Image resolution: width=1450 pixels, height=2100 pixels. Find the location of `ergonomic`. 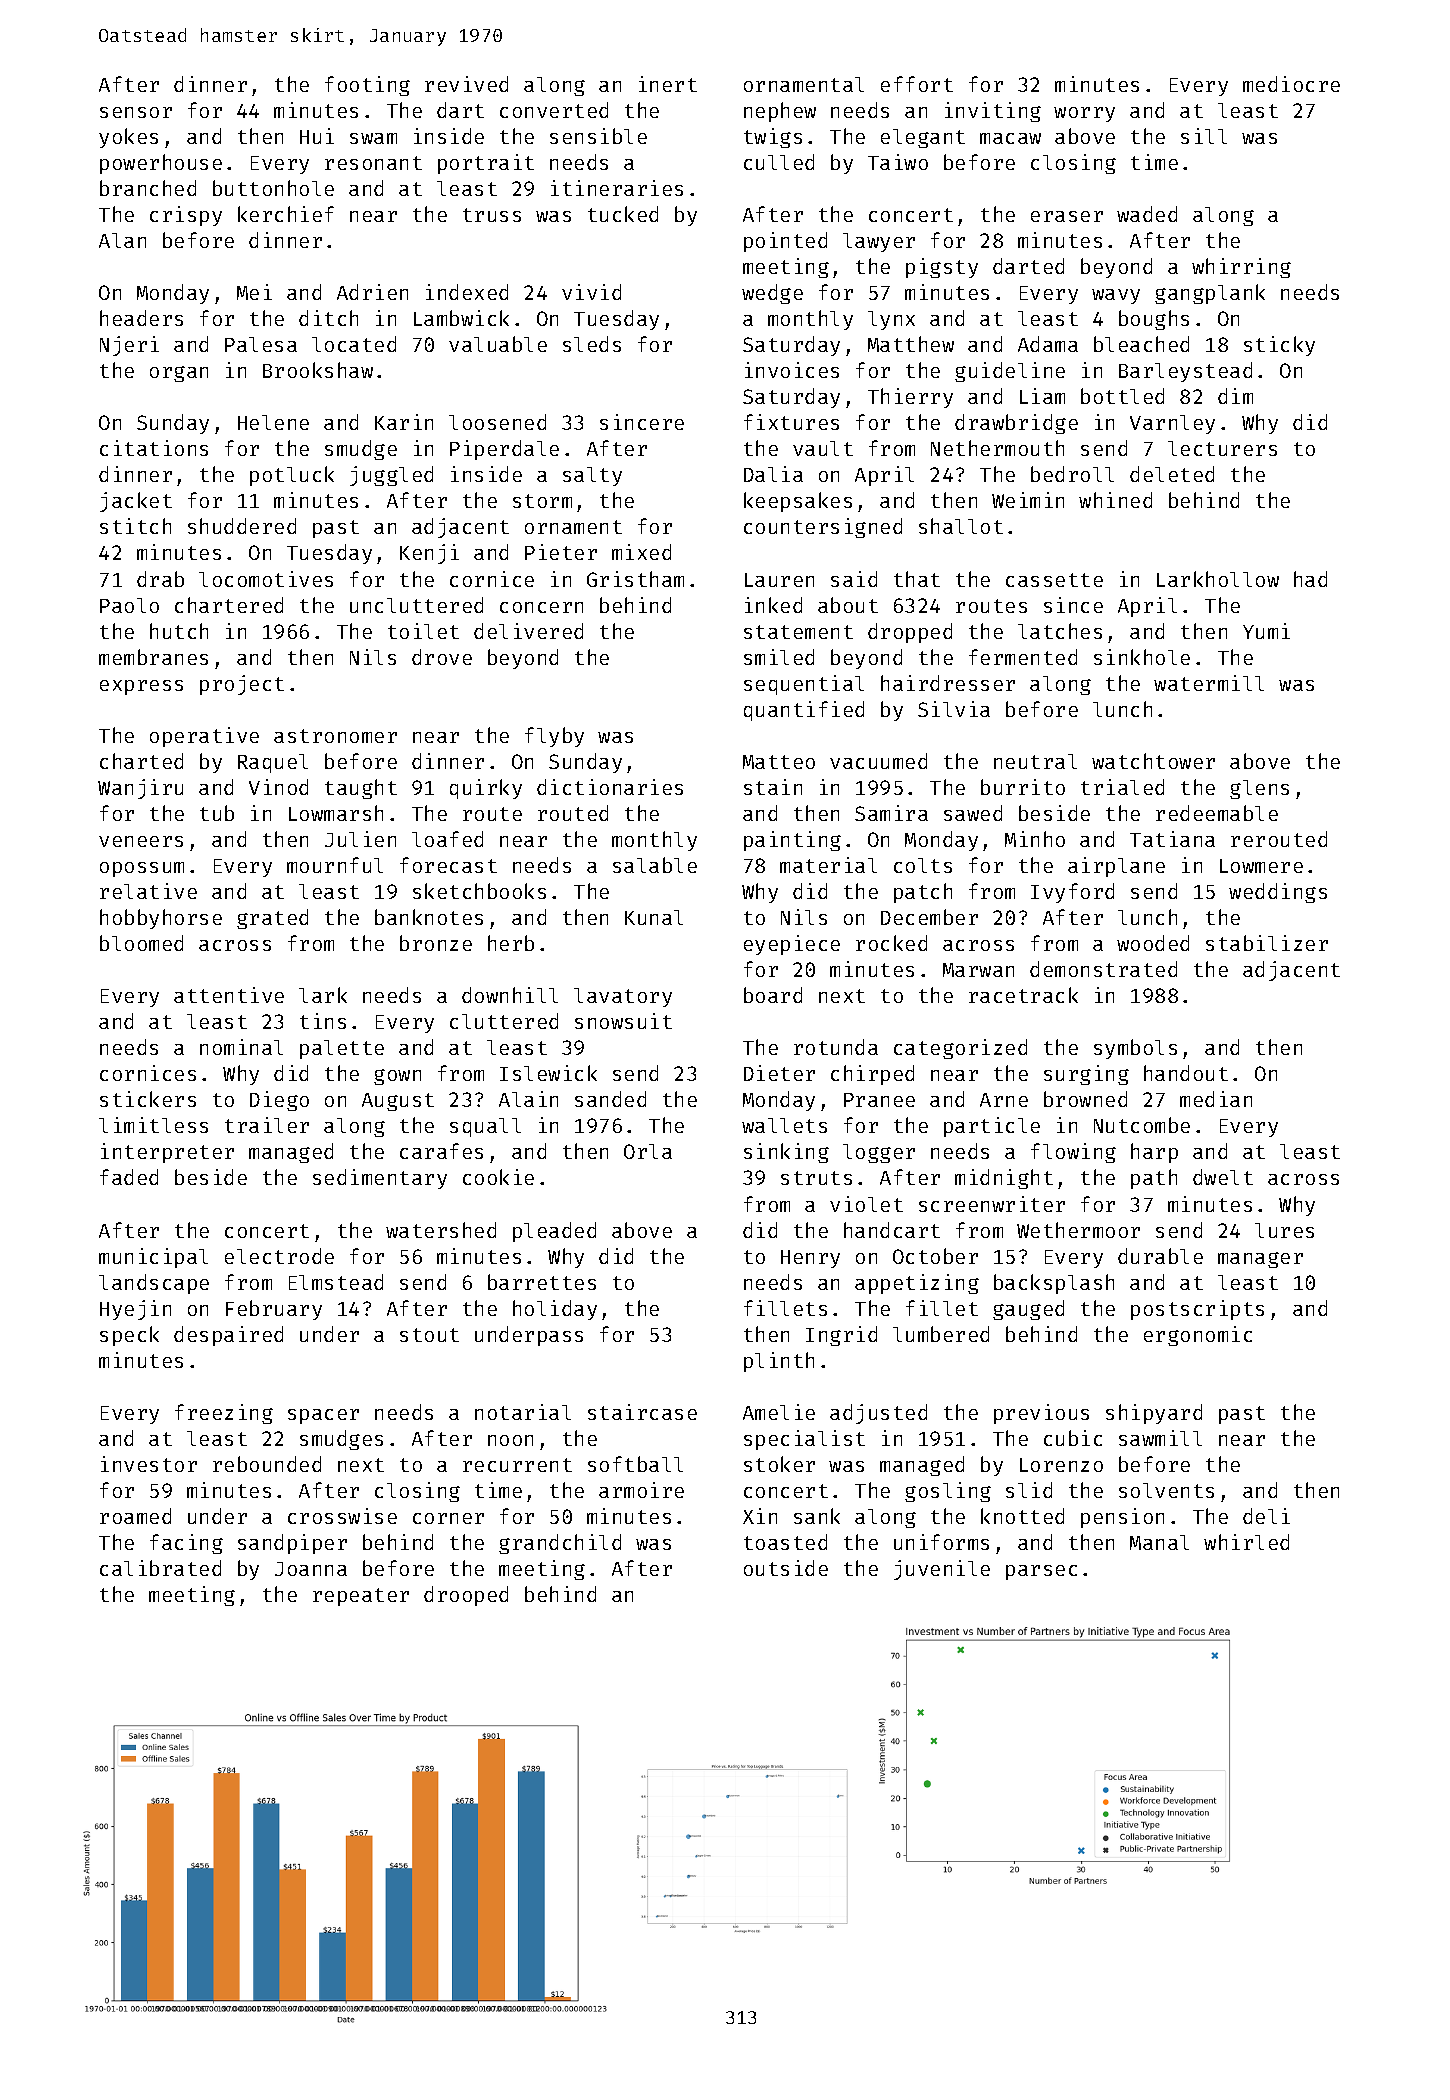

ergonomic is located at coordinates (1198, 1336).
